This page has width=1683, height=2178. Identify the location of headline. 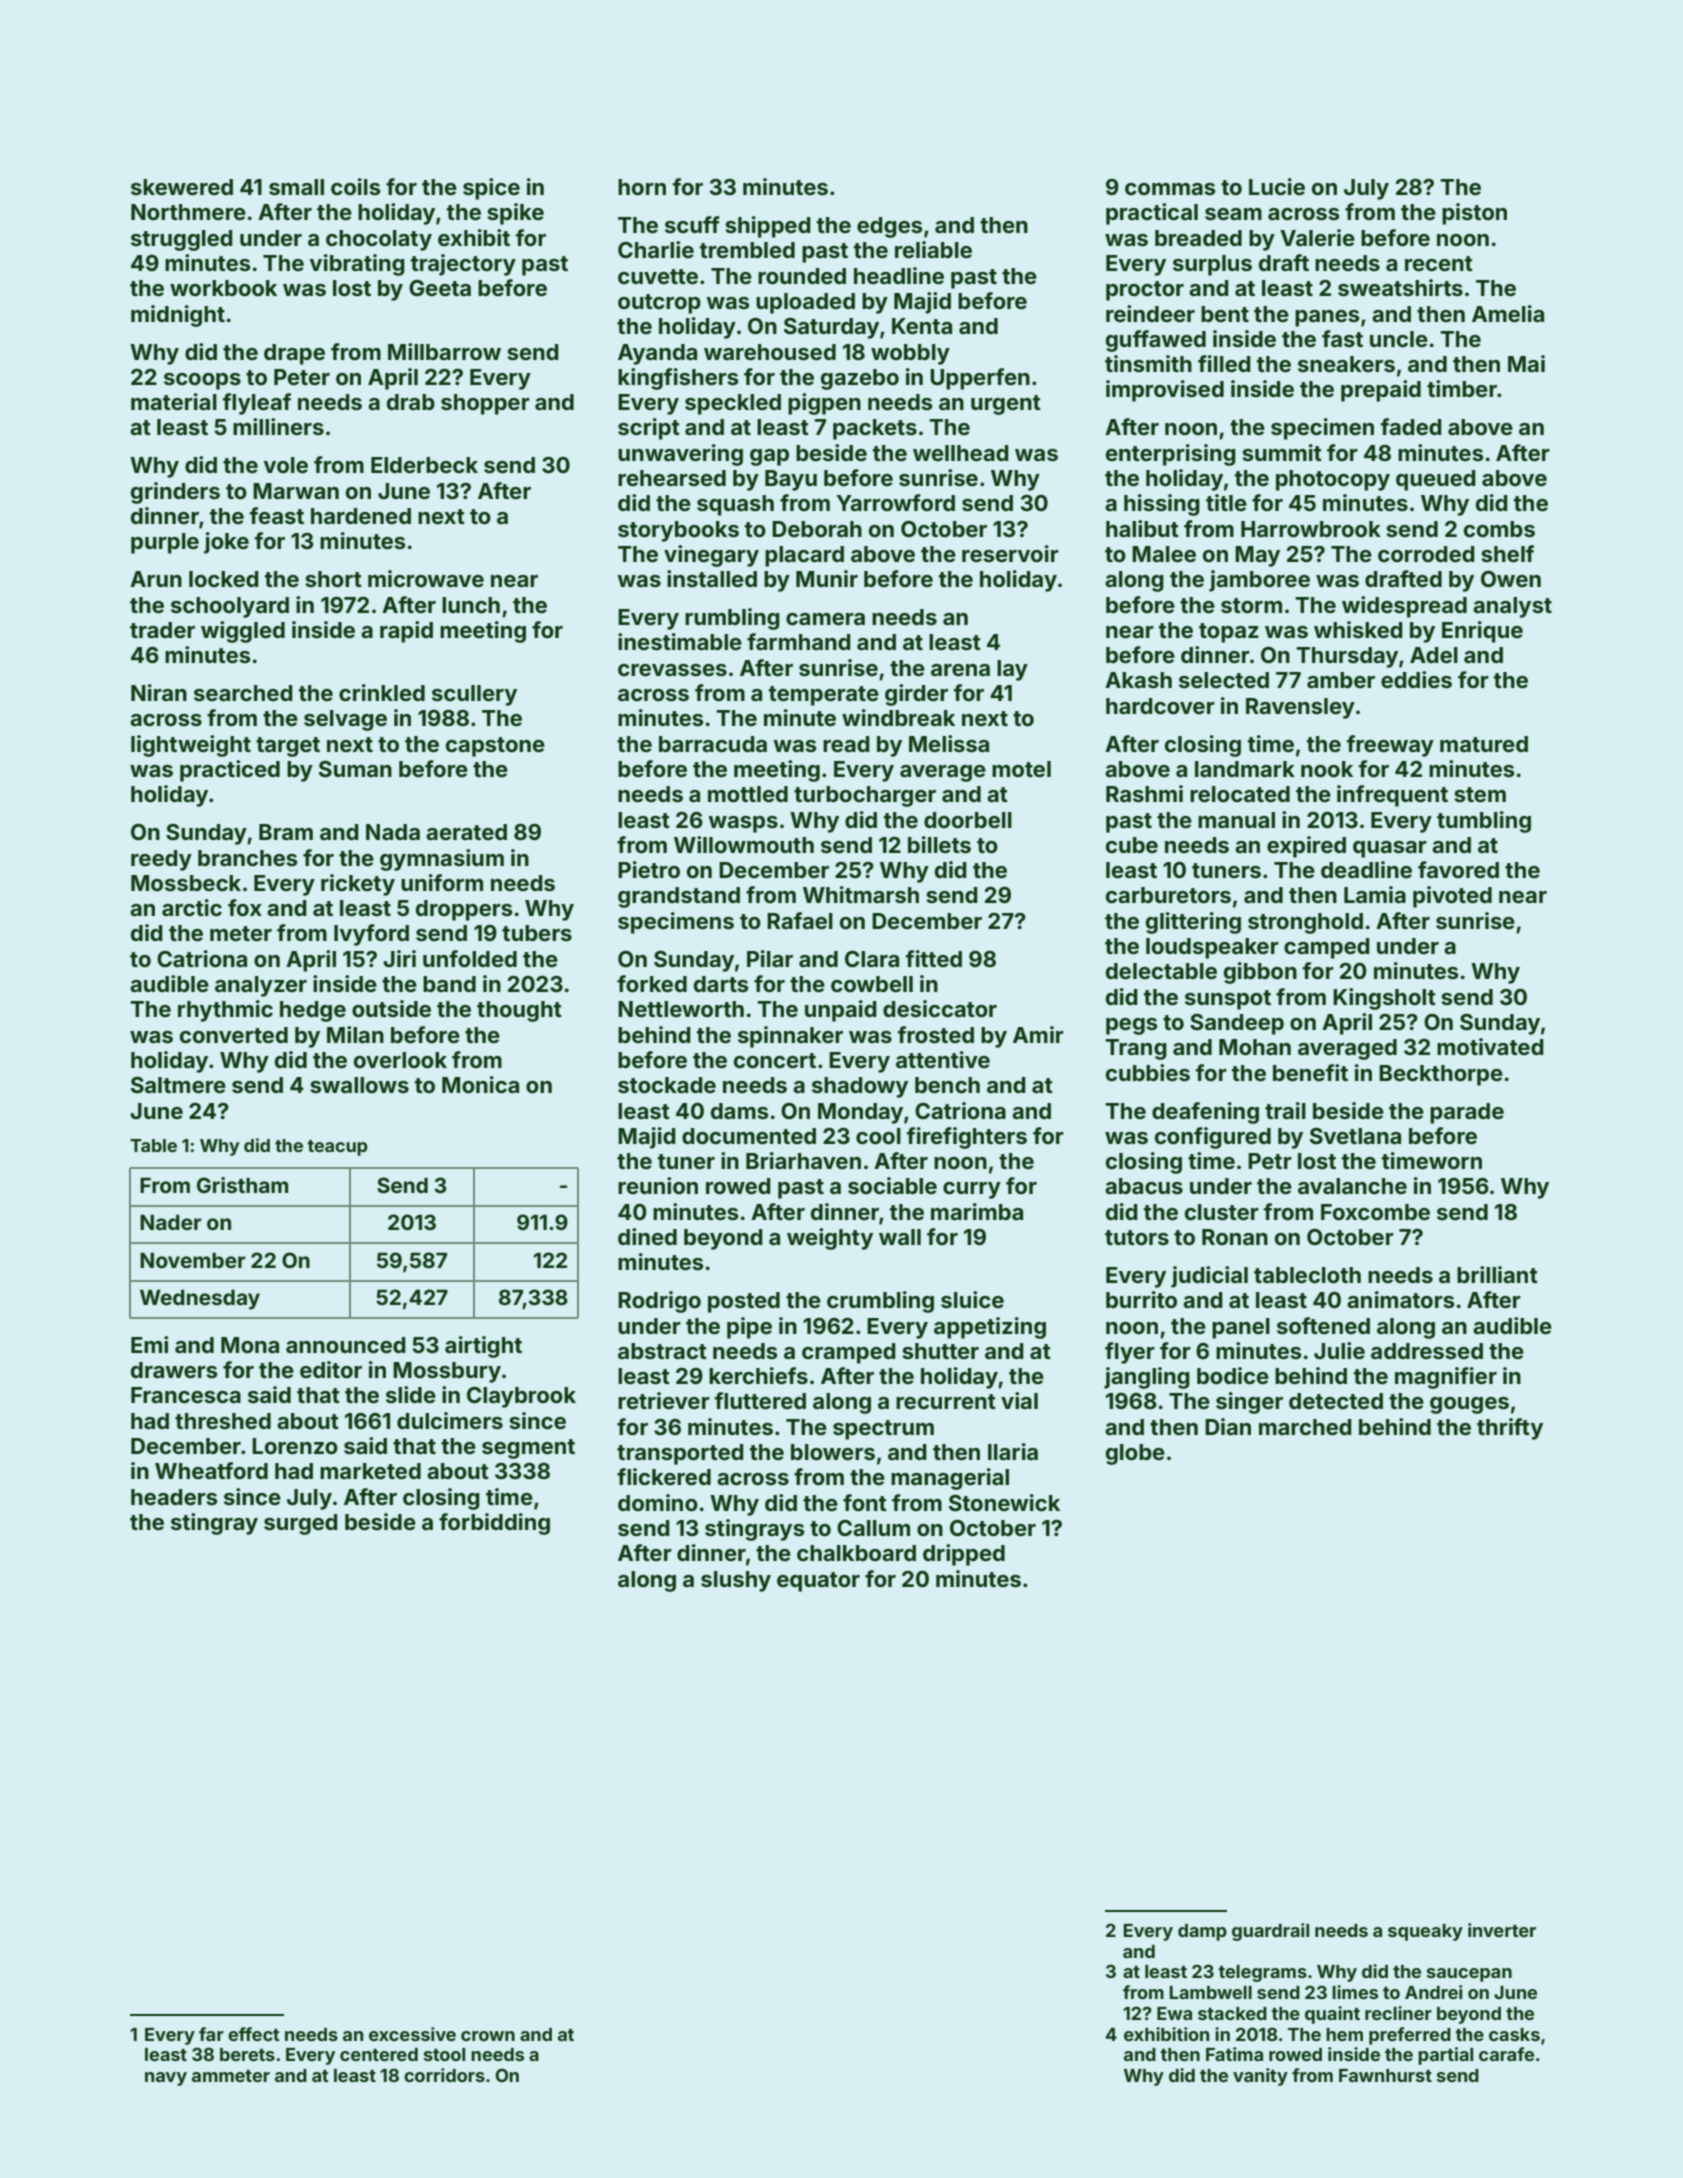
(899, 275).
